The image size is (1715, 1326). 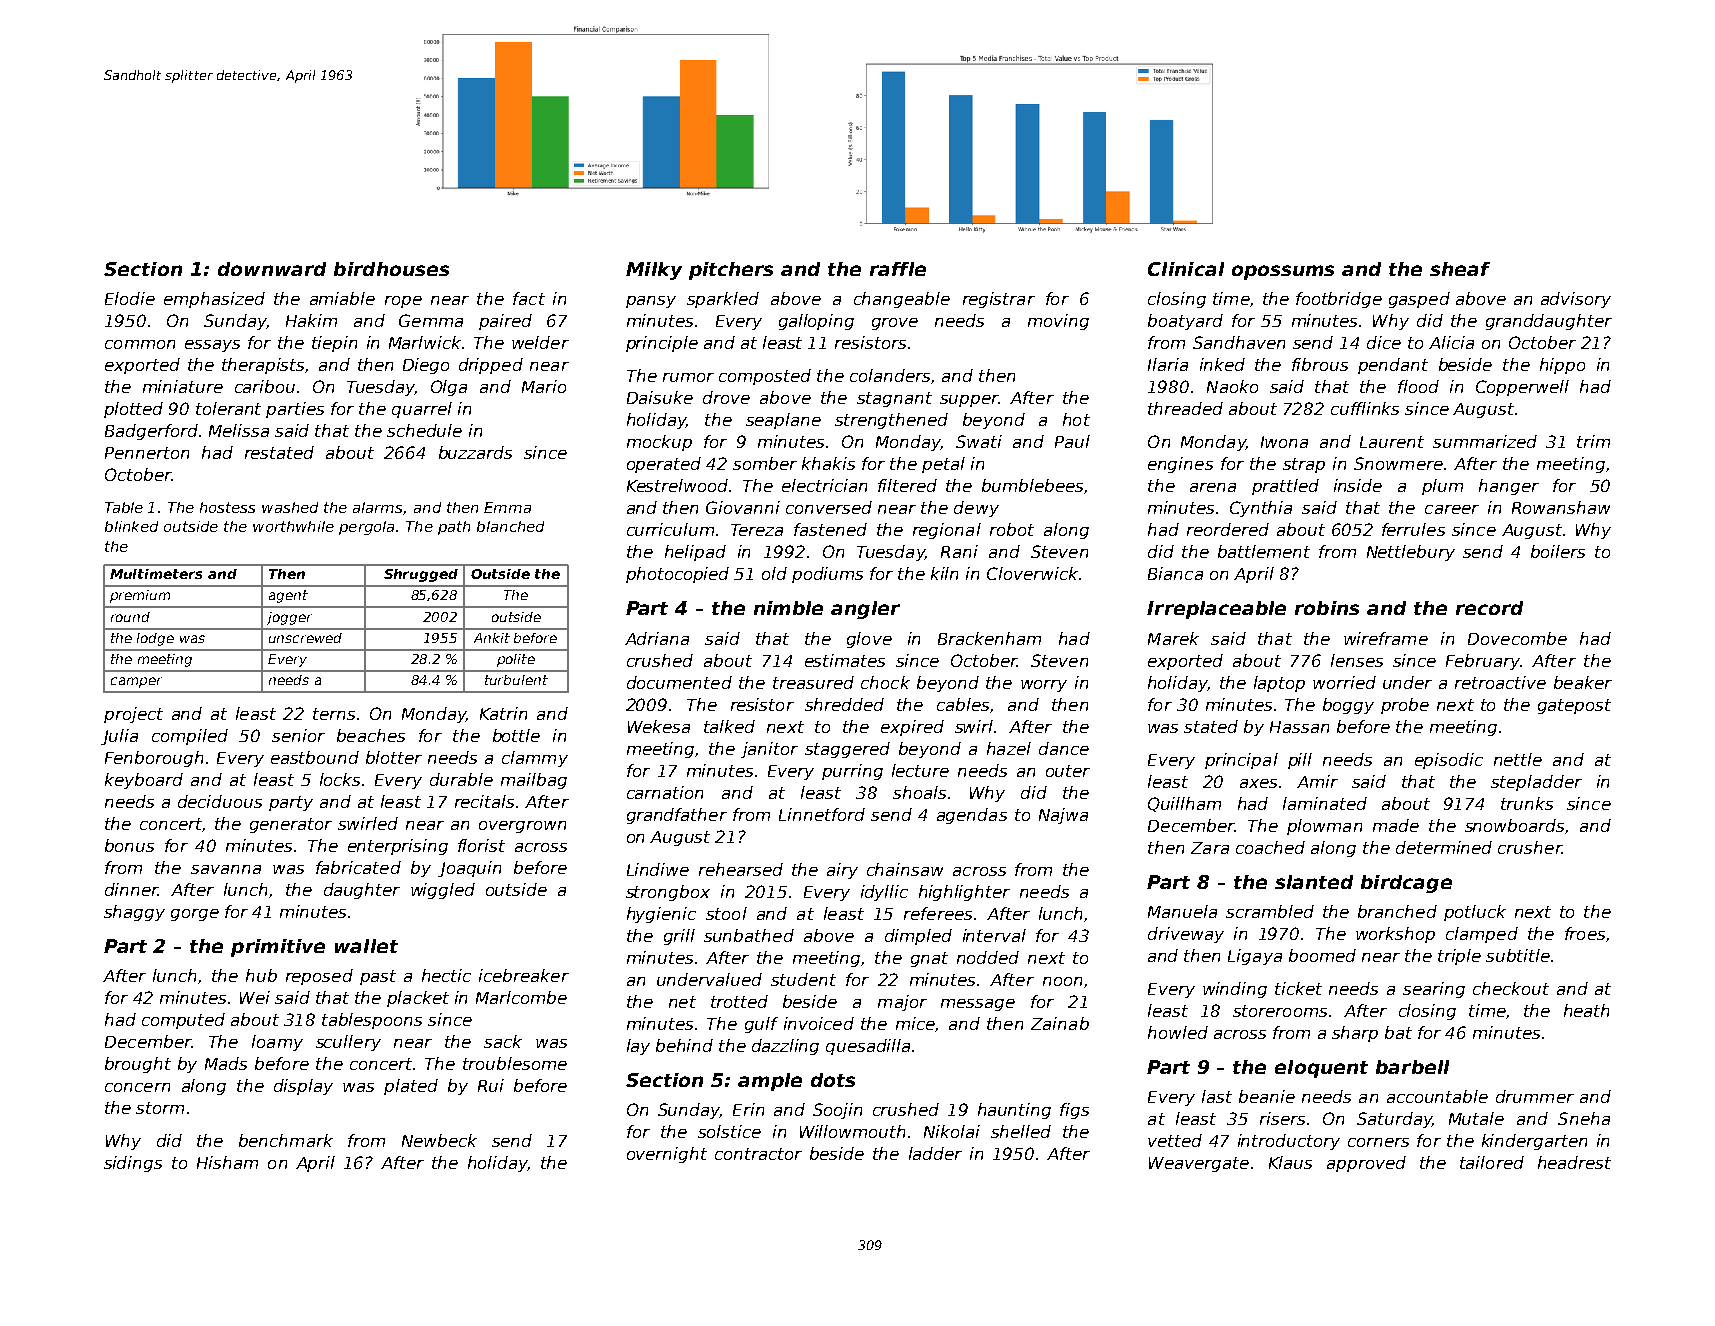 I want to click on pergola, so click(x=366, y=528).
